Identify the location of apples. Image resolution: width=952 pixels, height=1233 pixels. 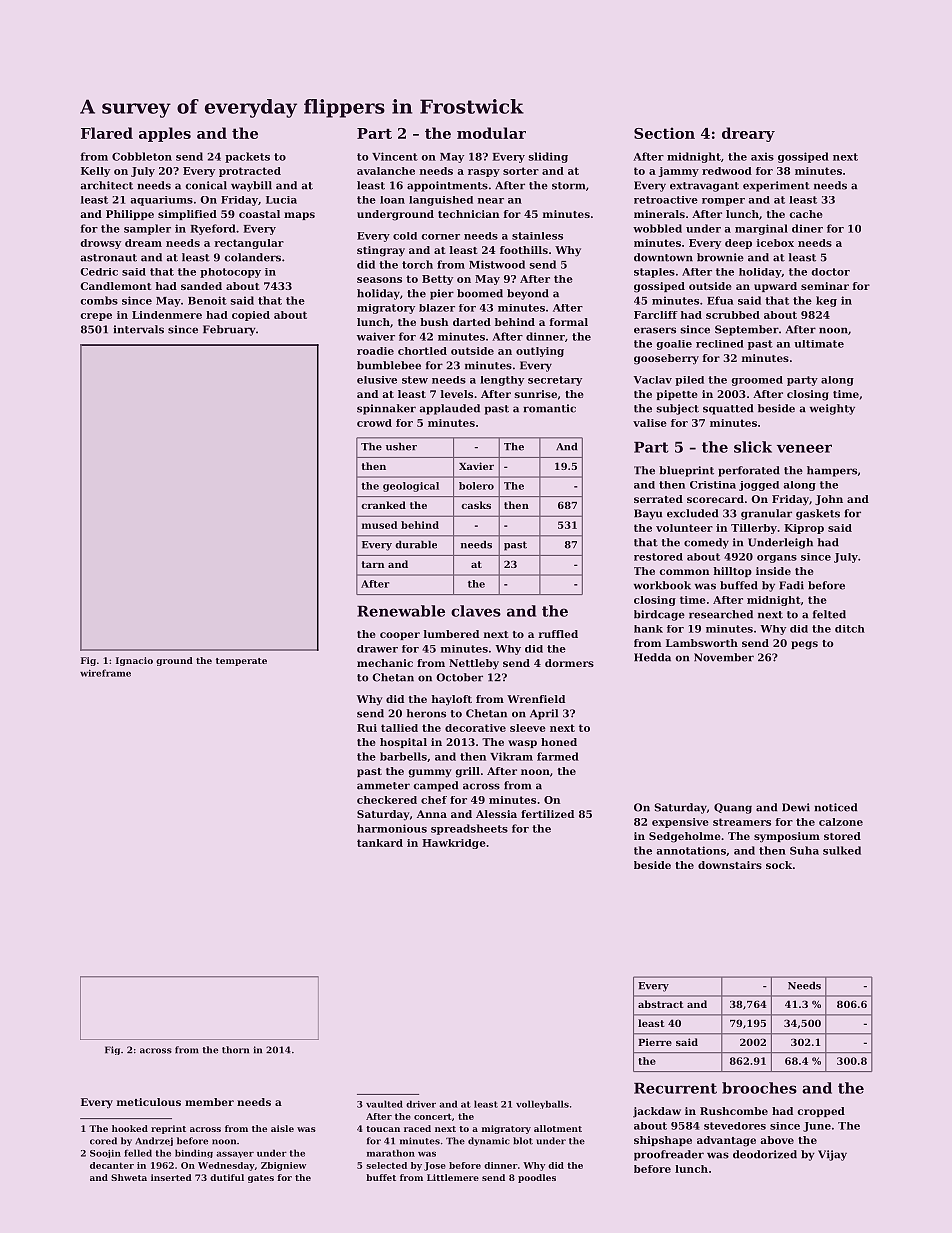
(165, 134).
